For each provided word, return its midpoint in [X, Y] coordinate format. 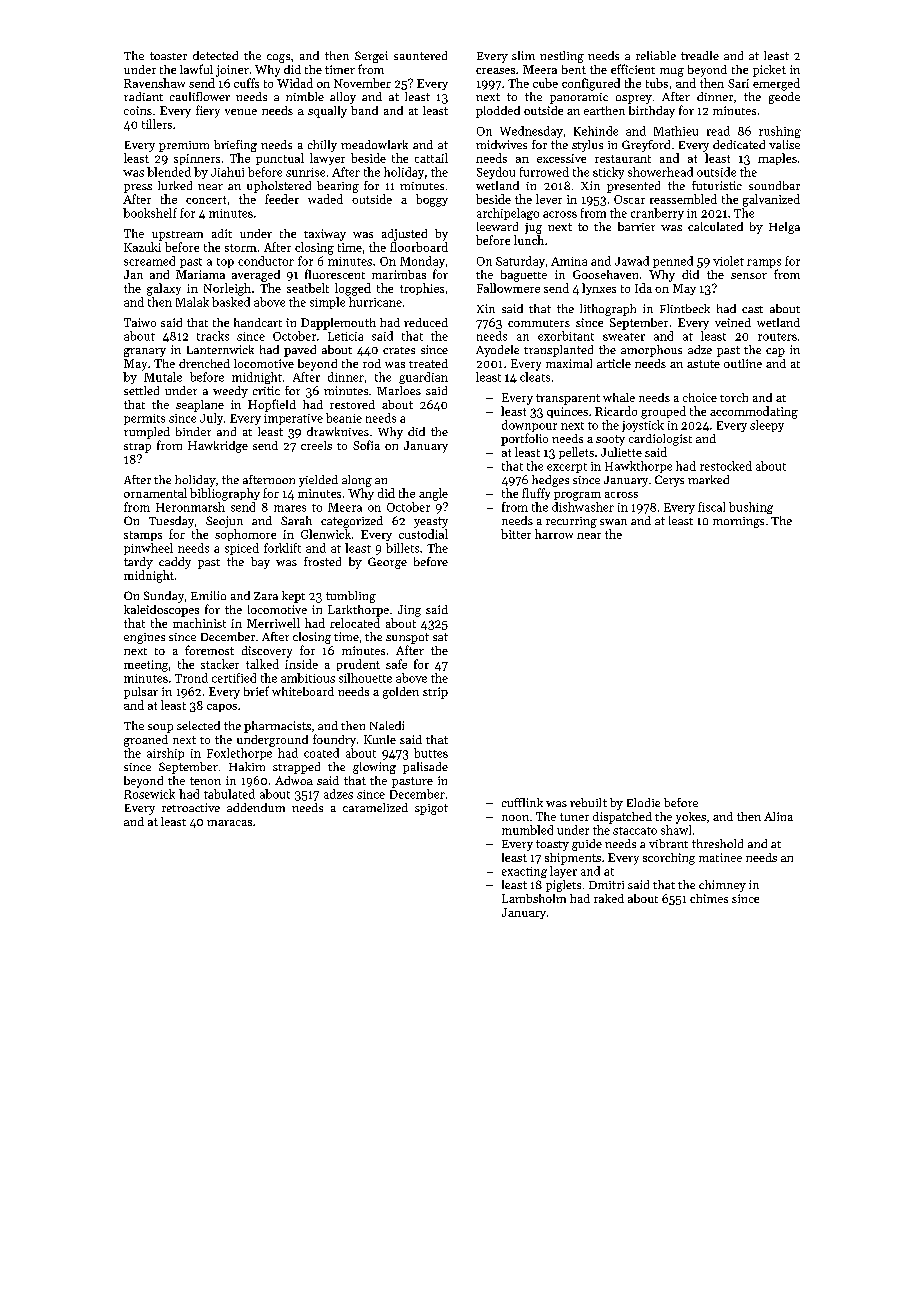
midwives [501, 144]
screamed [149, 261]
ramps [764, 263]
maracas [229, 823]
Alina [778, 816]
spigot [431, 809]
